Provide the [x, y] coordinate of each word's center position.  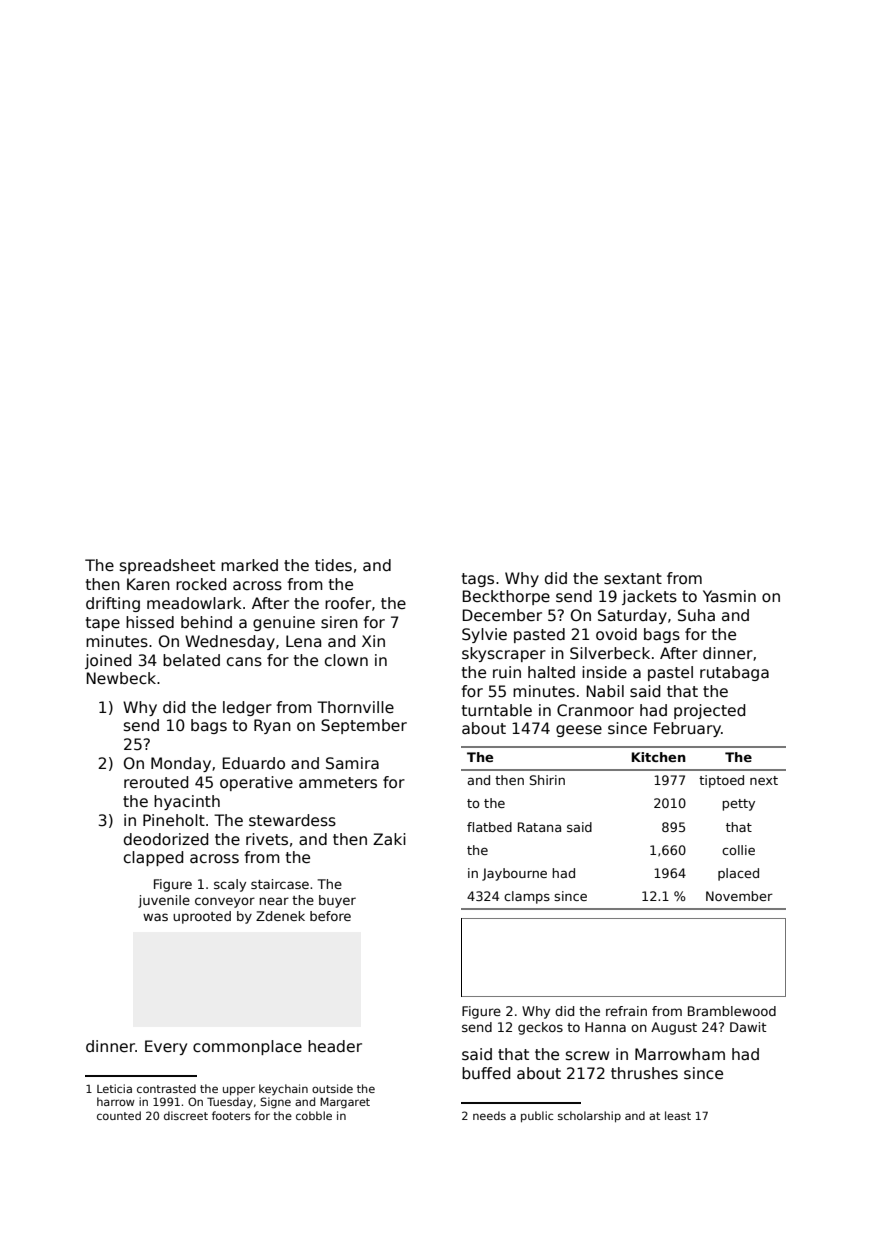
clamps [527, 897]
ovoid [616, 634]
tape [103, 624]
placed [738, 874]
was [155, 917]
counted [119, 1115]
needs [489, 1115]
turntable [497, 710]
